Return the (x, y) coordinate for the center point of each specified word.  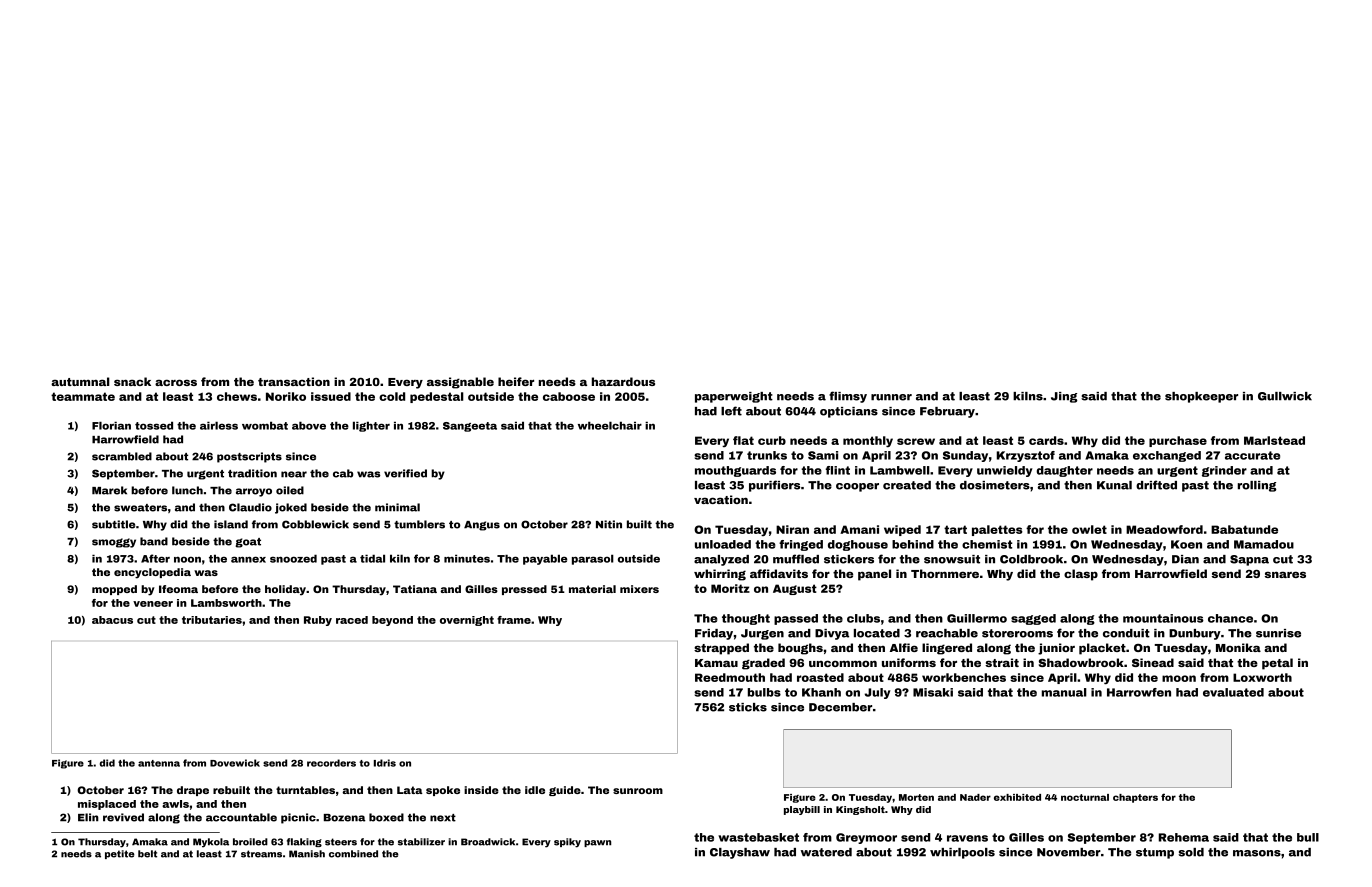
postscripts (249, 457)
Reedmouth (730, 677)
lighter (371, 426)
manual (1064, 692)
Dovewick (235, 763)
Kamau (716, 663)
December (840, 707)
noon (187, 559)
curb (772, 440)
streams (261, 854)
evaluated (1233, 692)
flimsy (848, 397)
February (947, 412)
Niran (792, 529)
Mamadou (1264, 544)
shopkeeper (1201, 397)
